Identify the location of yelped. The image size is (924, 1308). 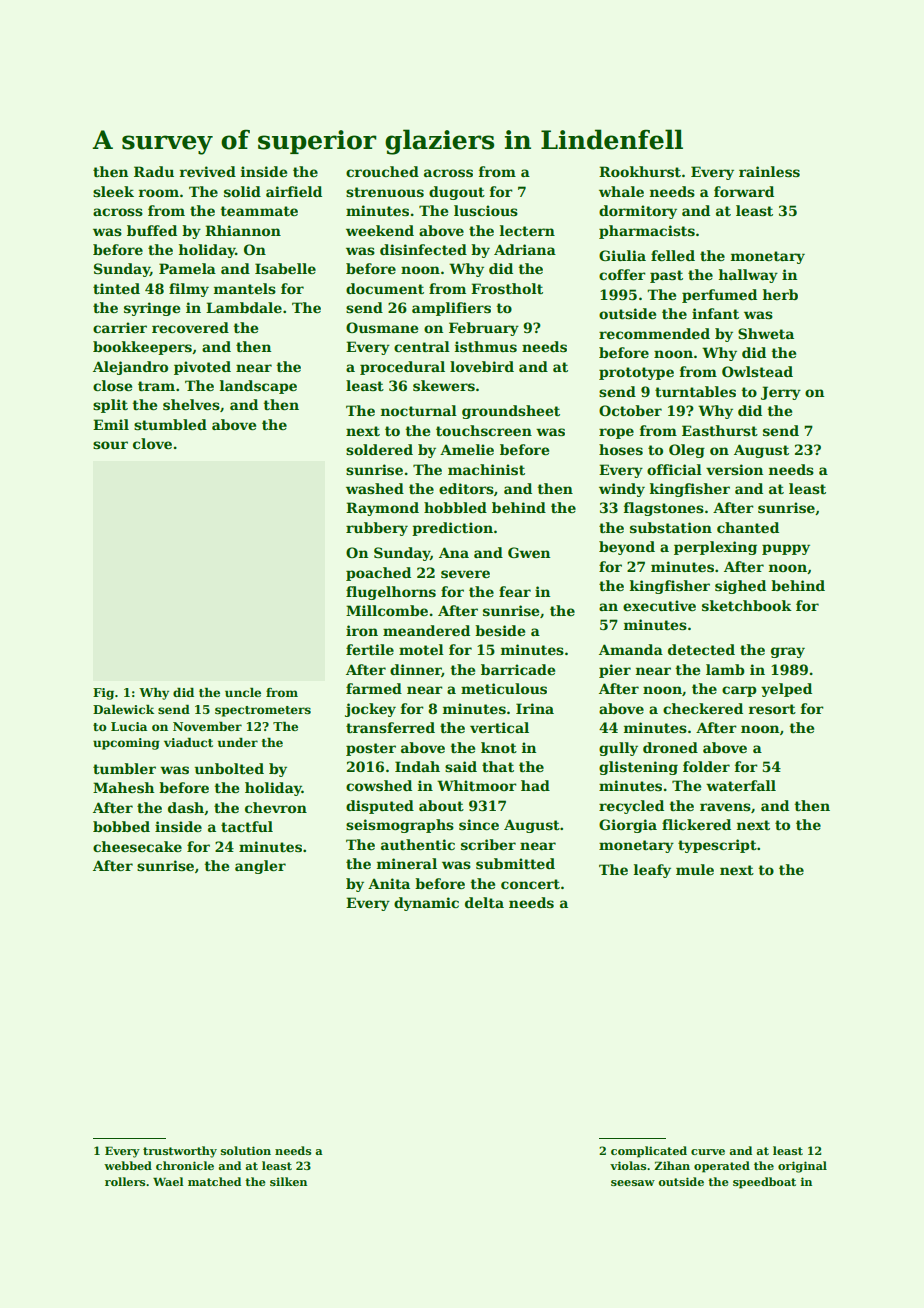
(786, 690).
